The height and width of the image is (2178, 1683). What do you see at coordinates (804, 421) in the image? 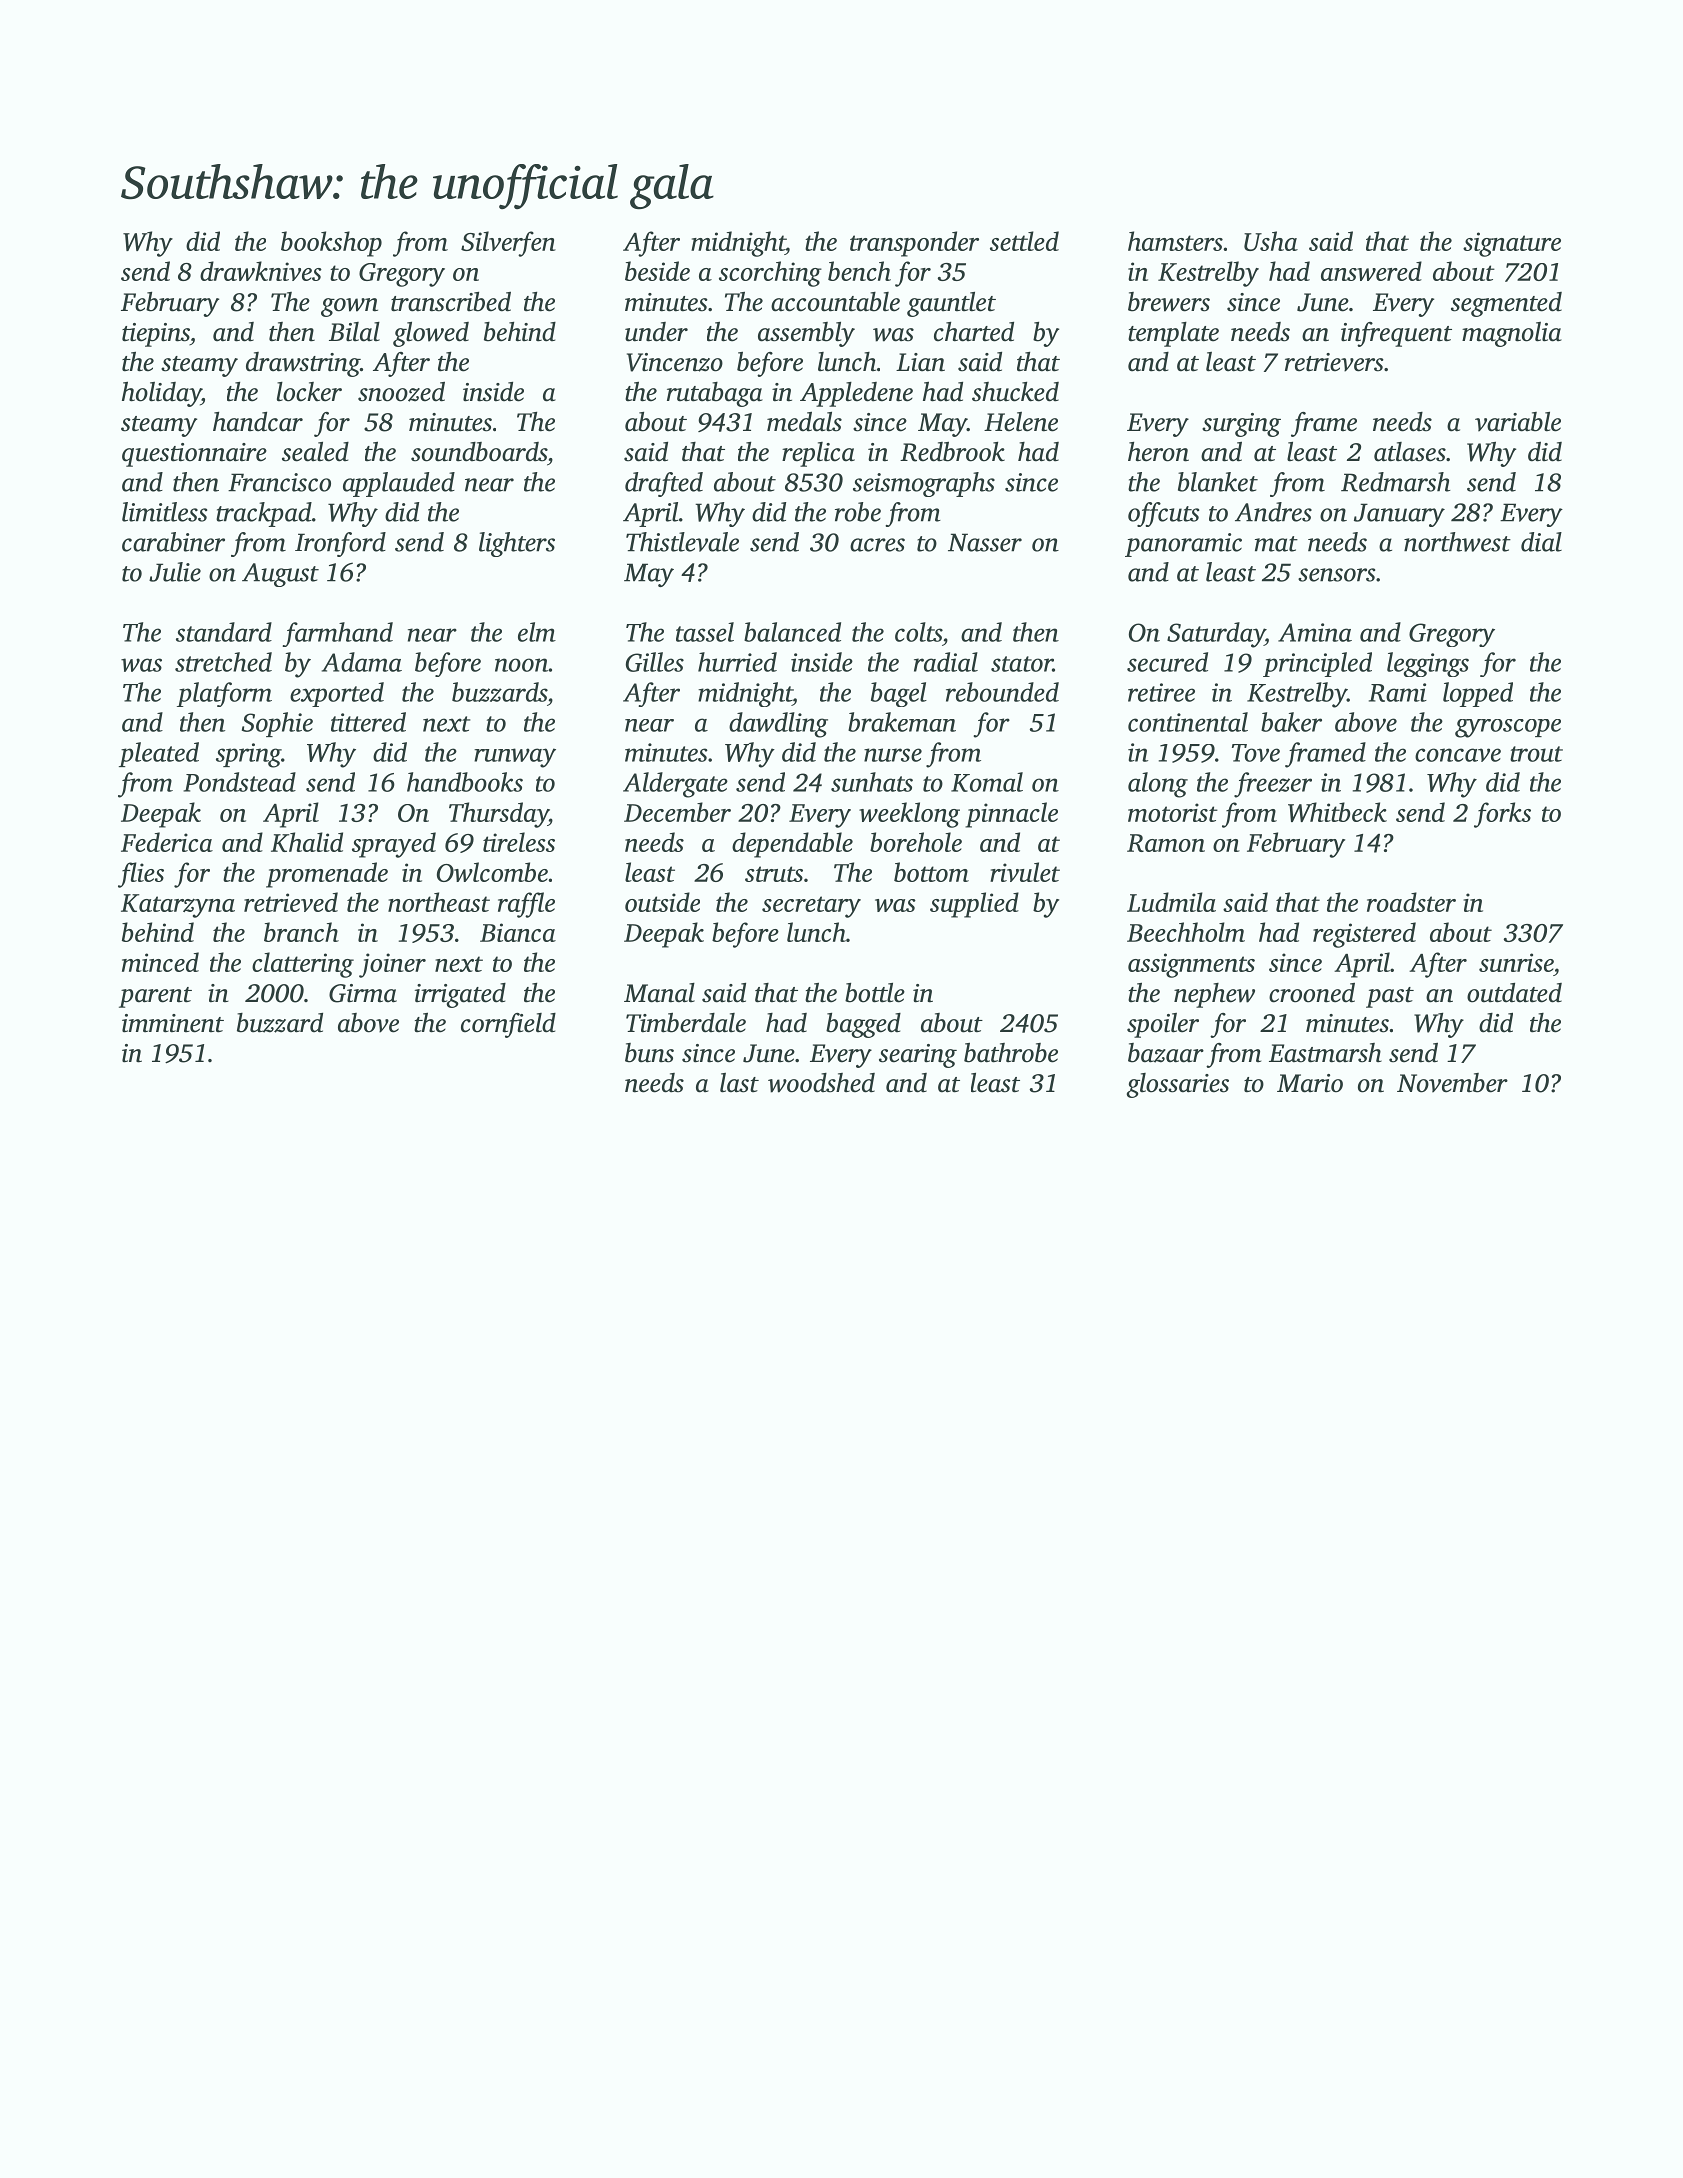
I see `medals` at bounding box center [804, 421].
